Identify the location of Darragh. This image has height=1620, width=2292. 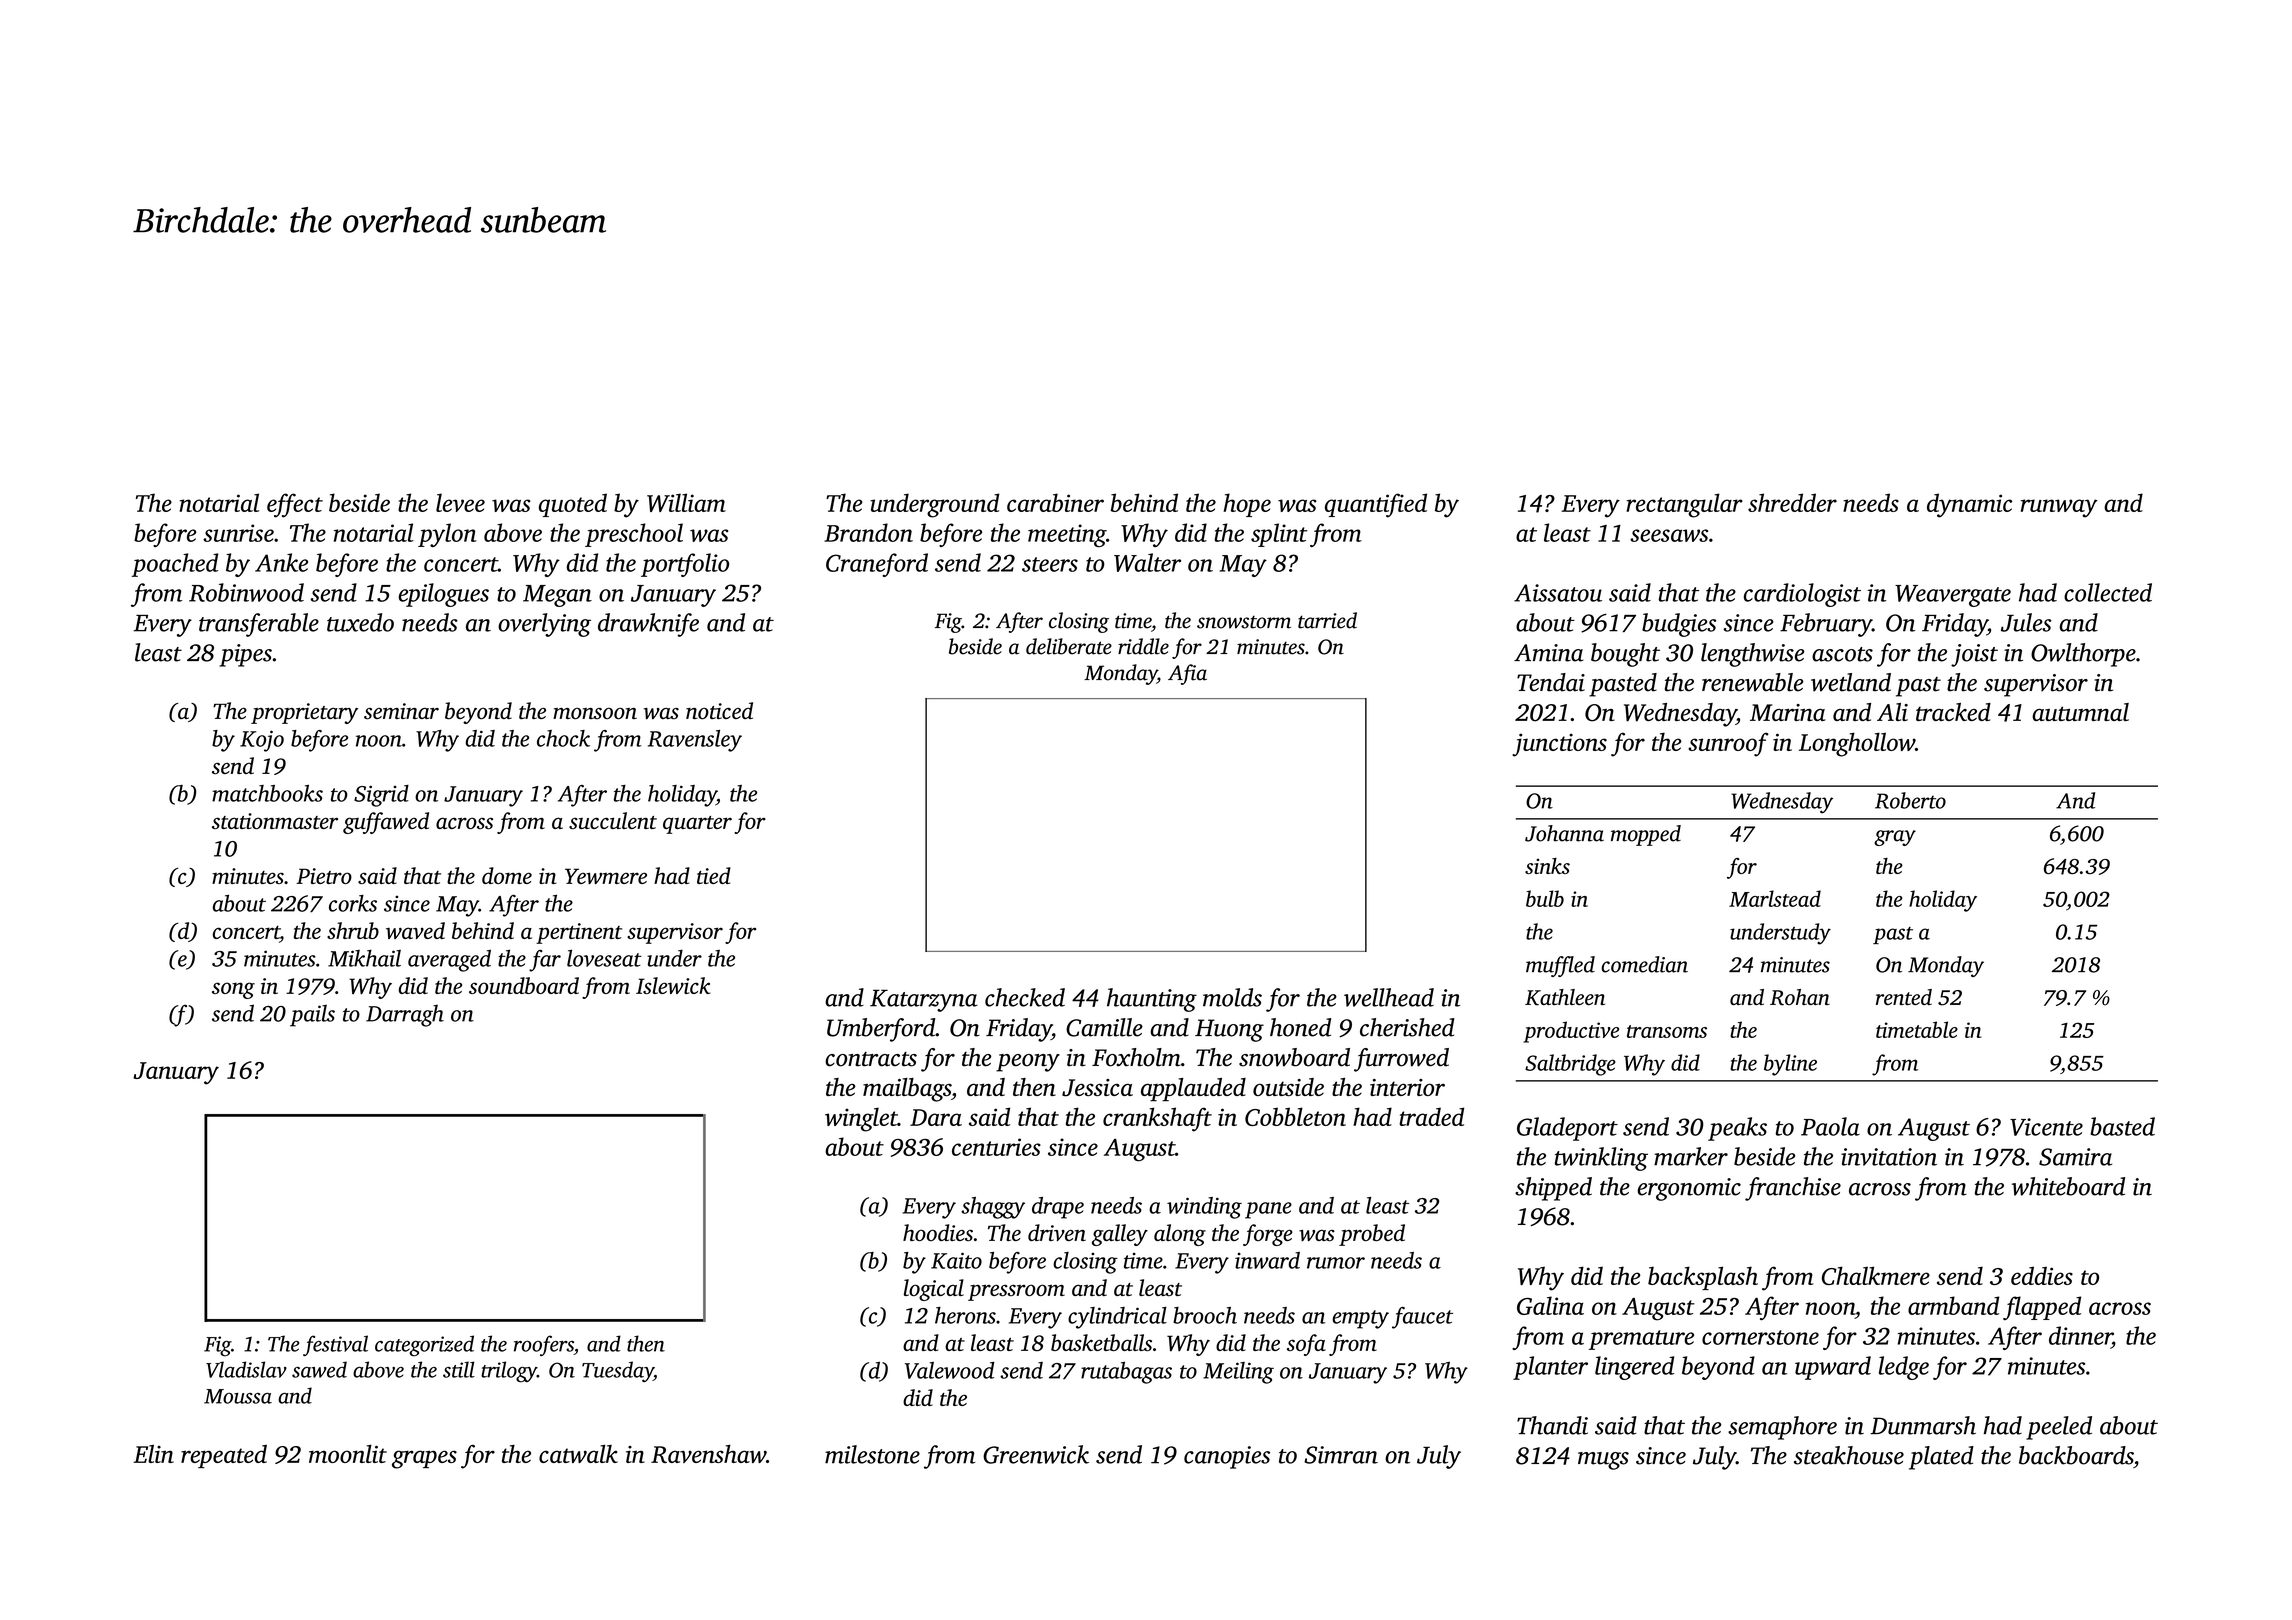
(405, 1016).
